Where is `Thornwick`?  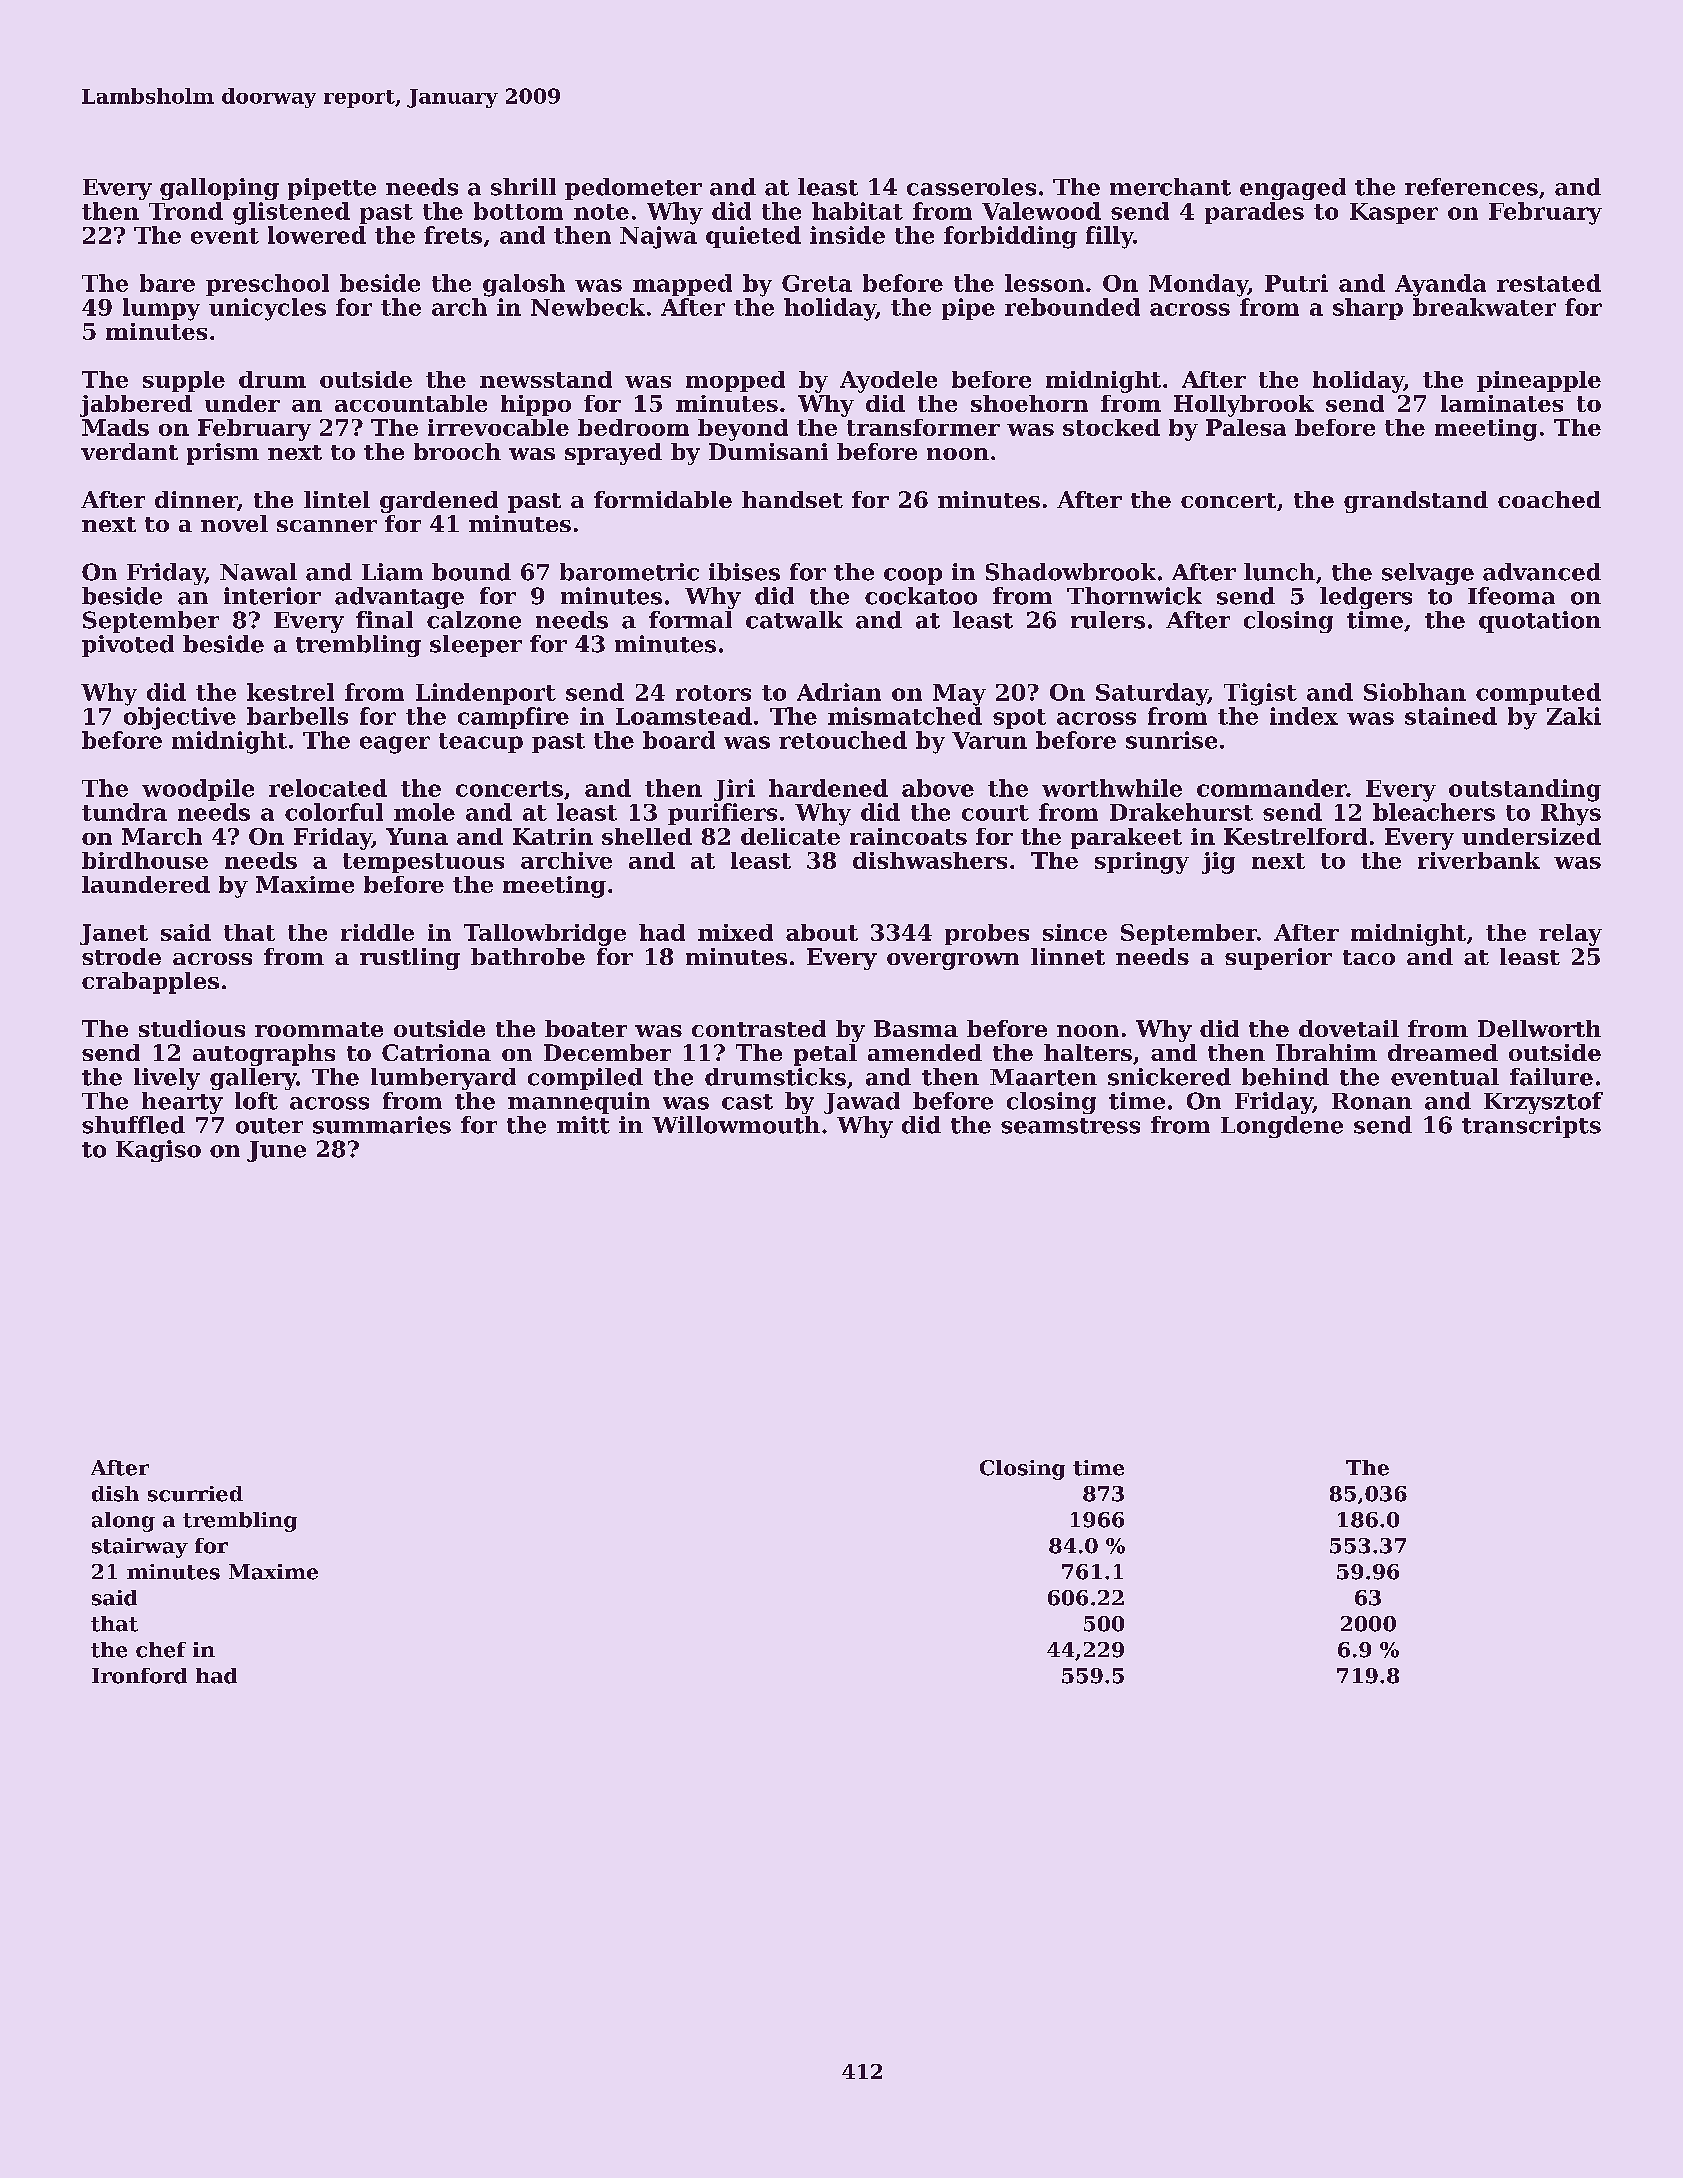 Thornwick is located at coordinates (1134, 596).
